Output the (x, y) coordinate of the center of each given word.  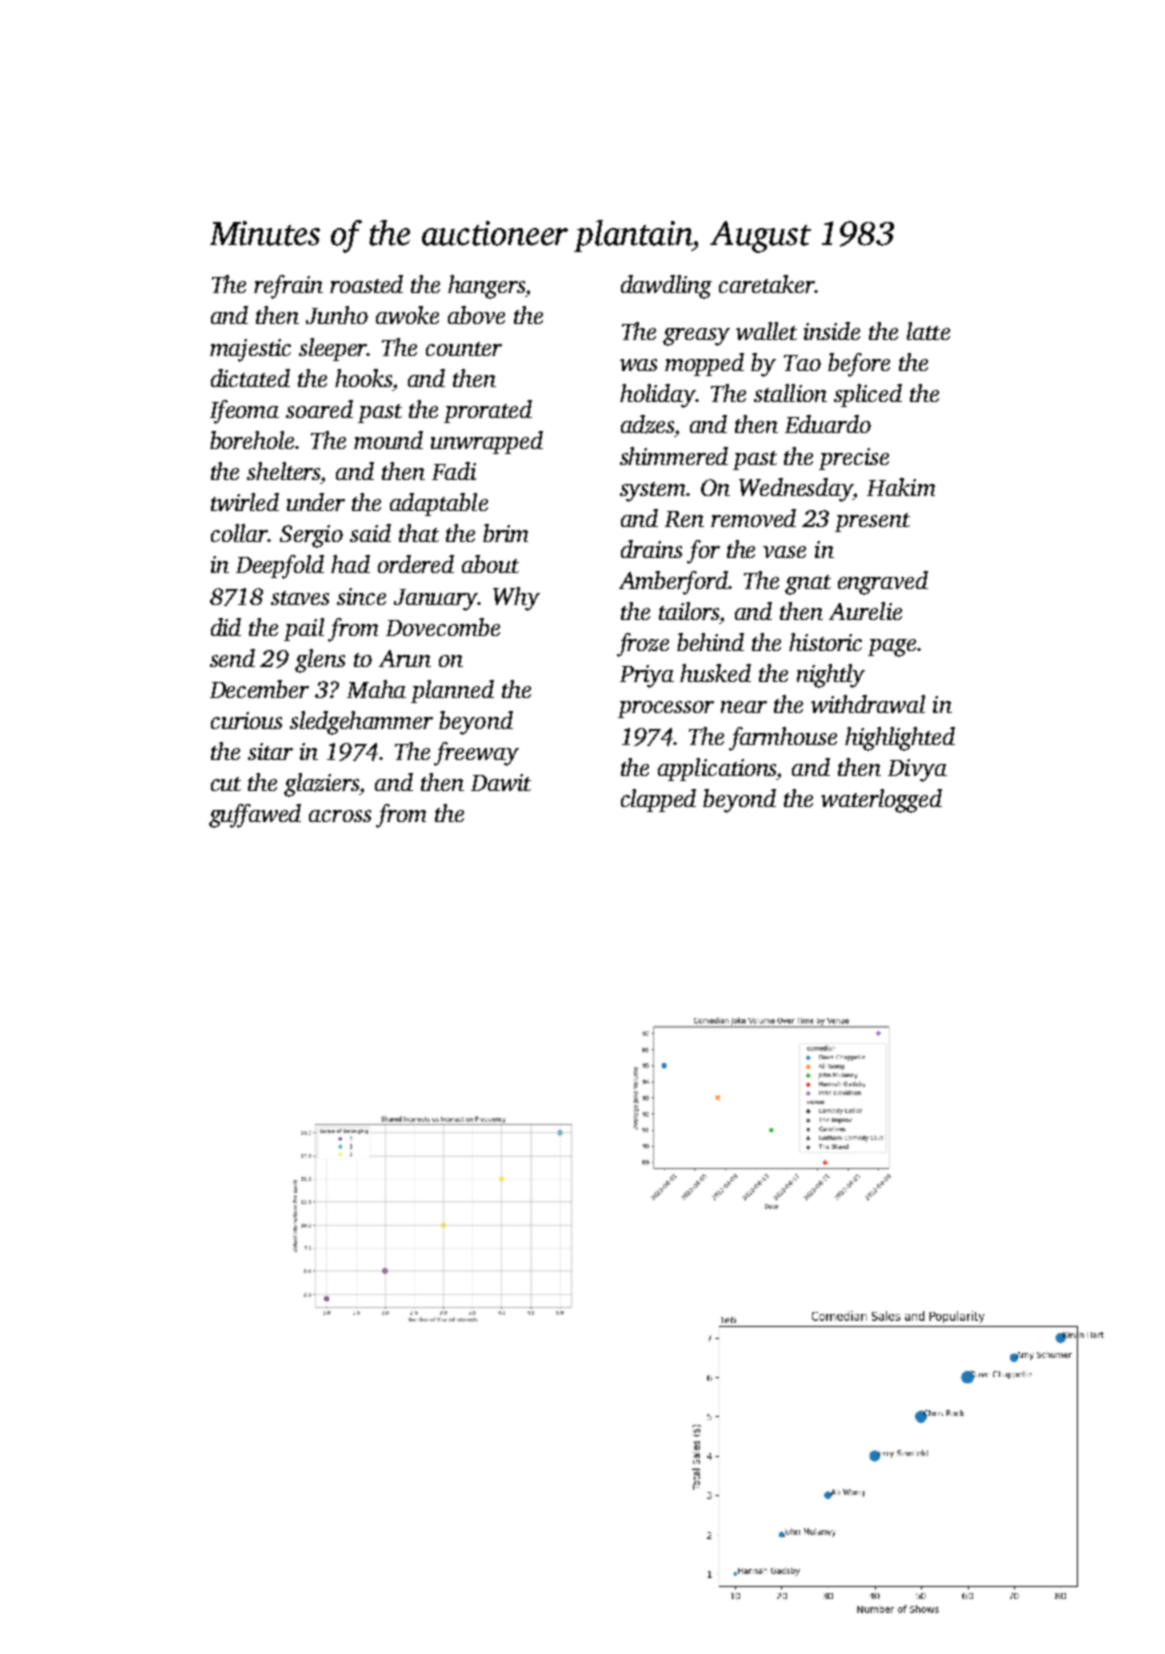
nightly (831, 676)
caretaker (766, 284)
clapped (658, 800)
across (340, 816)
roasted (366, 284)
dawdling (666, 287)
